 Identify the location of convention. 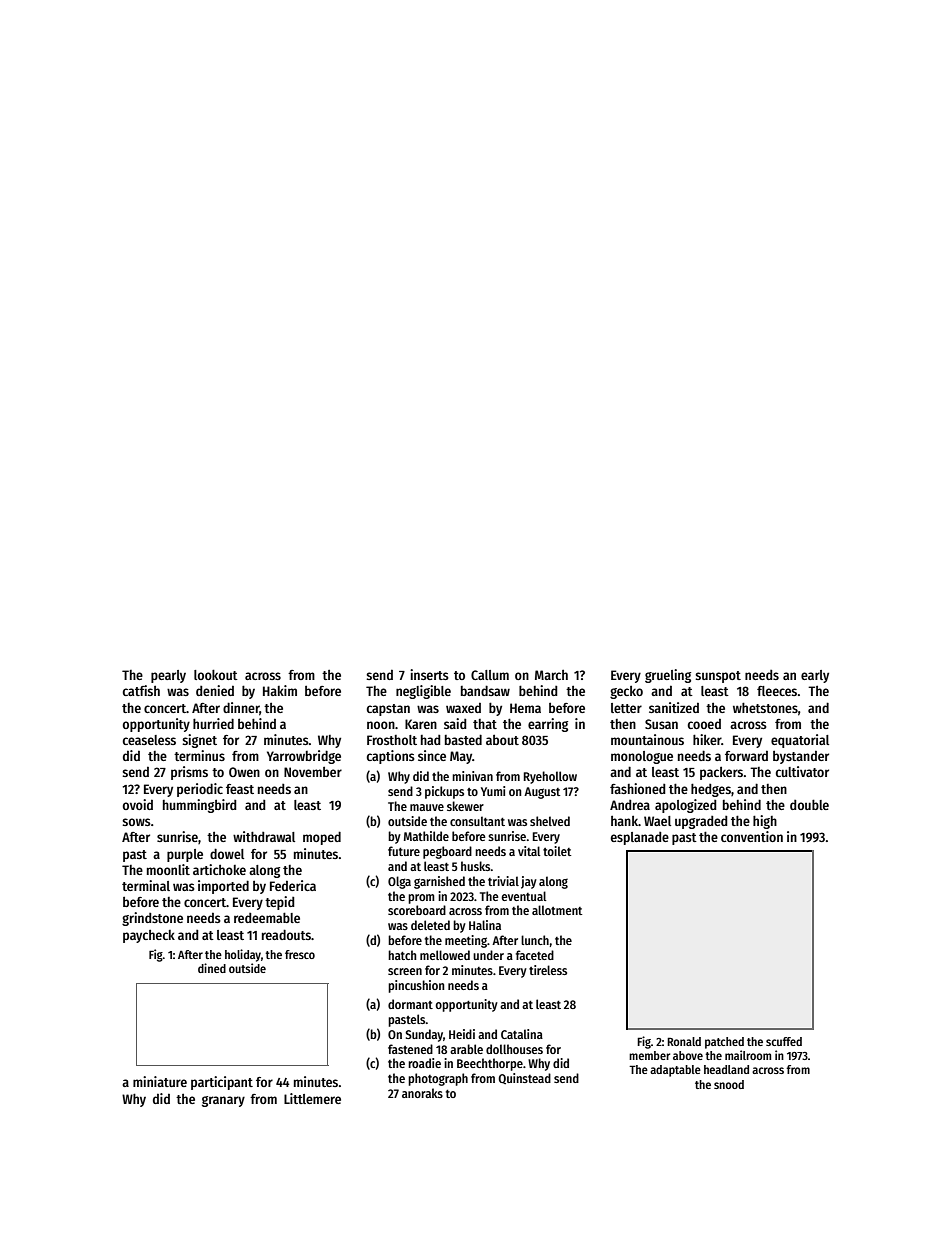
(752, 836).
